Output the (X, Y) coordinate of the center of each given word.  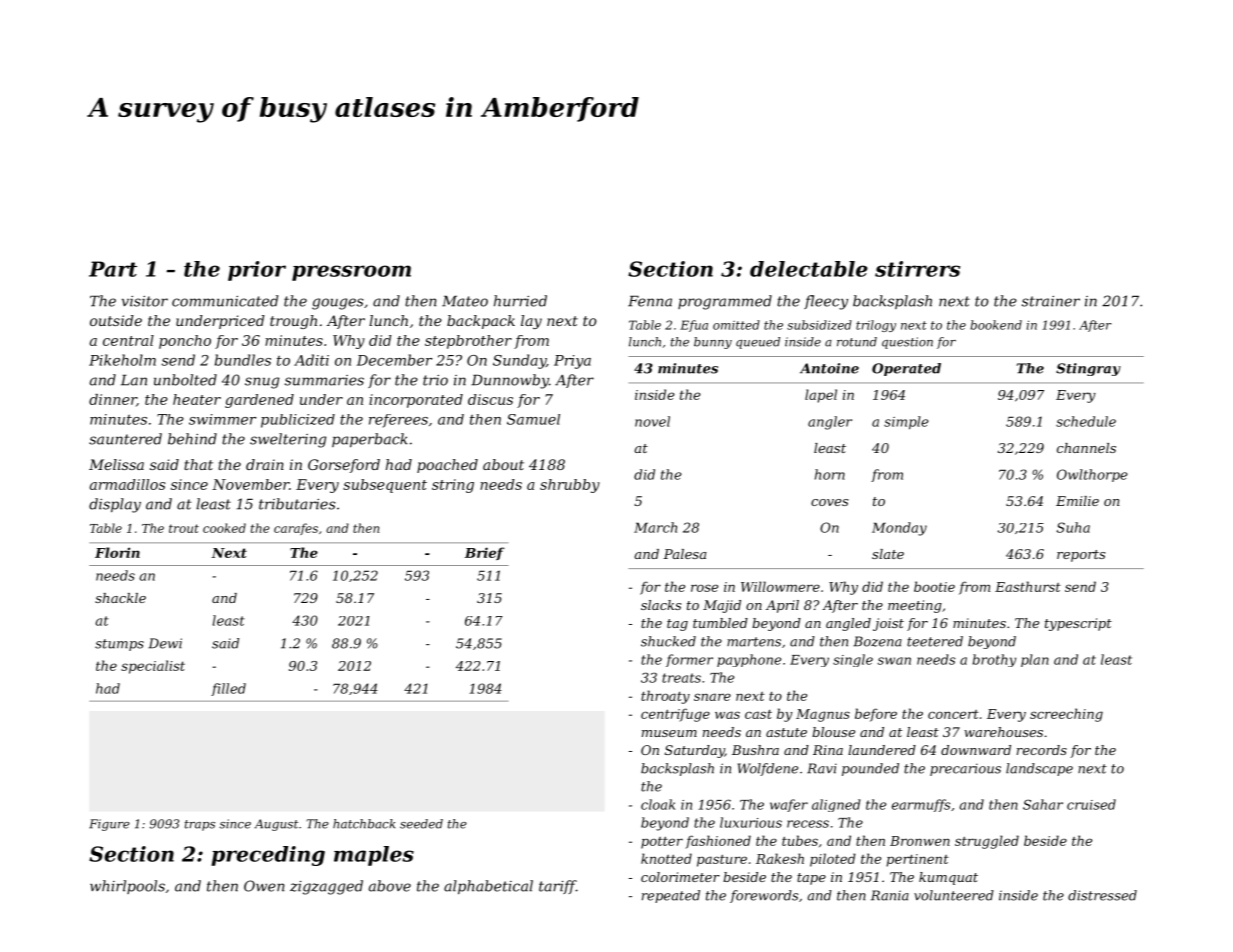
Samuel (533, 419)
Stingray (1088, 369)
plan (1035, 660)
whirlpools (127, 887)
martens (754, 642)
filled (228, 689)
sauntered (125, 439)
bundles (243, 360)
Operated (906, 369)
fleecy (826, 302)
